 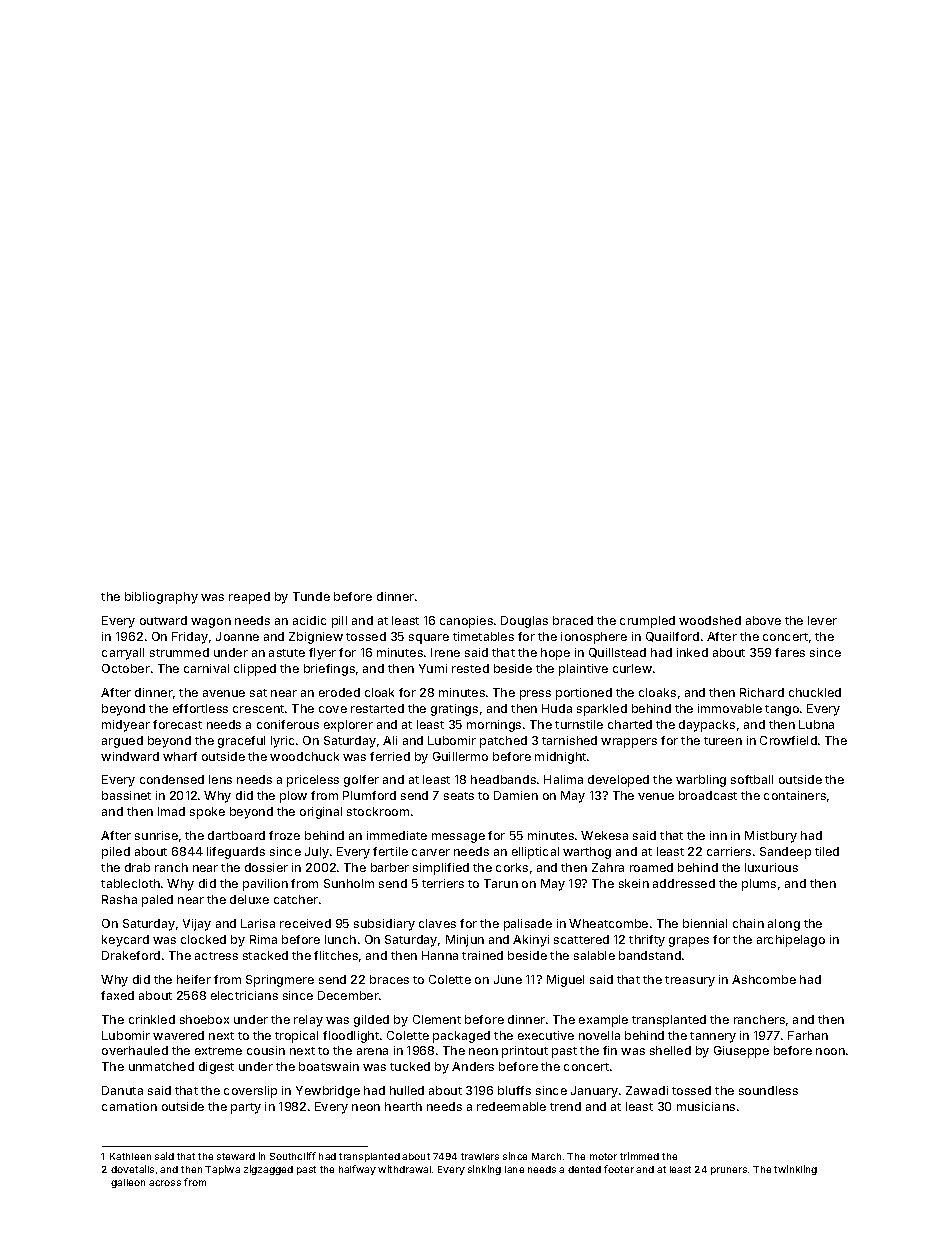 What do you see at coordinates (206, 668) in the screenshot?
I see `carnival` at bounding box center [206, 668].
